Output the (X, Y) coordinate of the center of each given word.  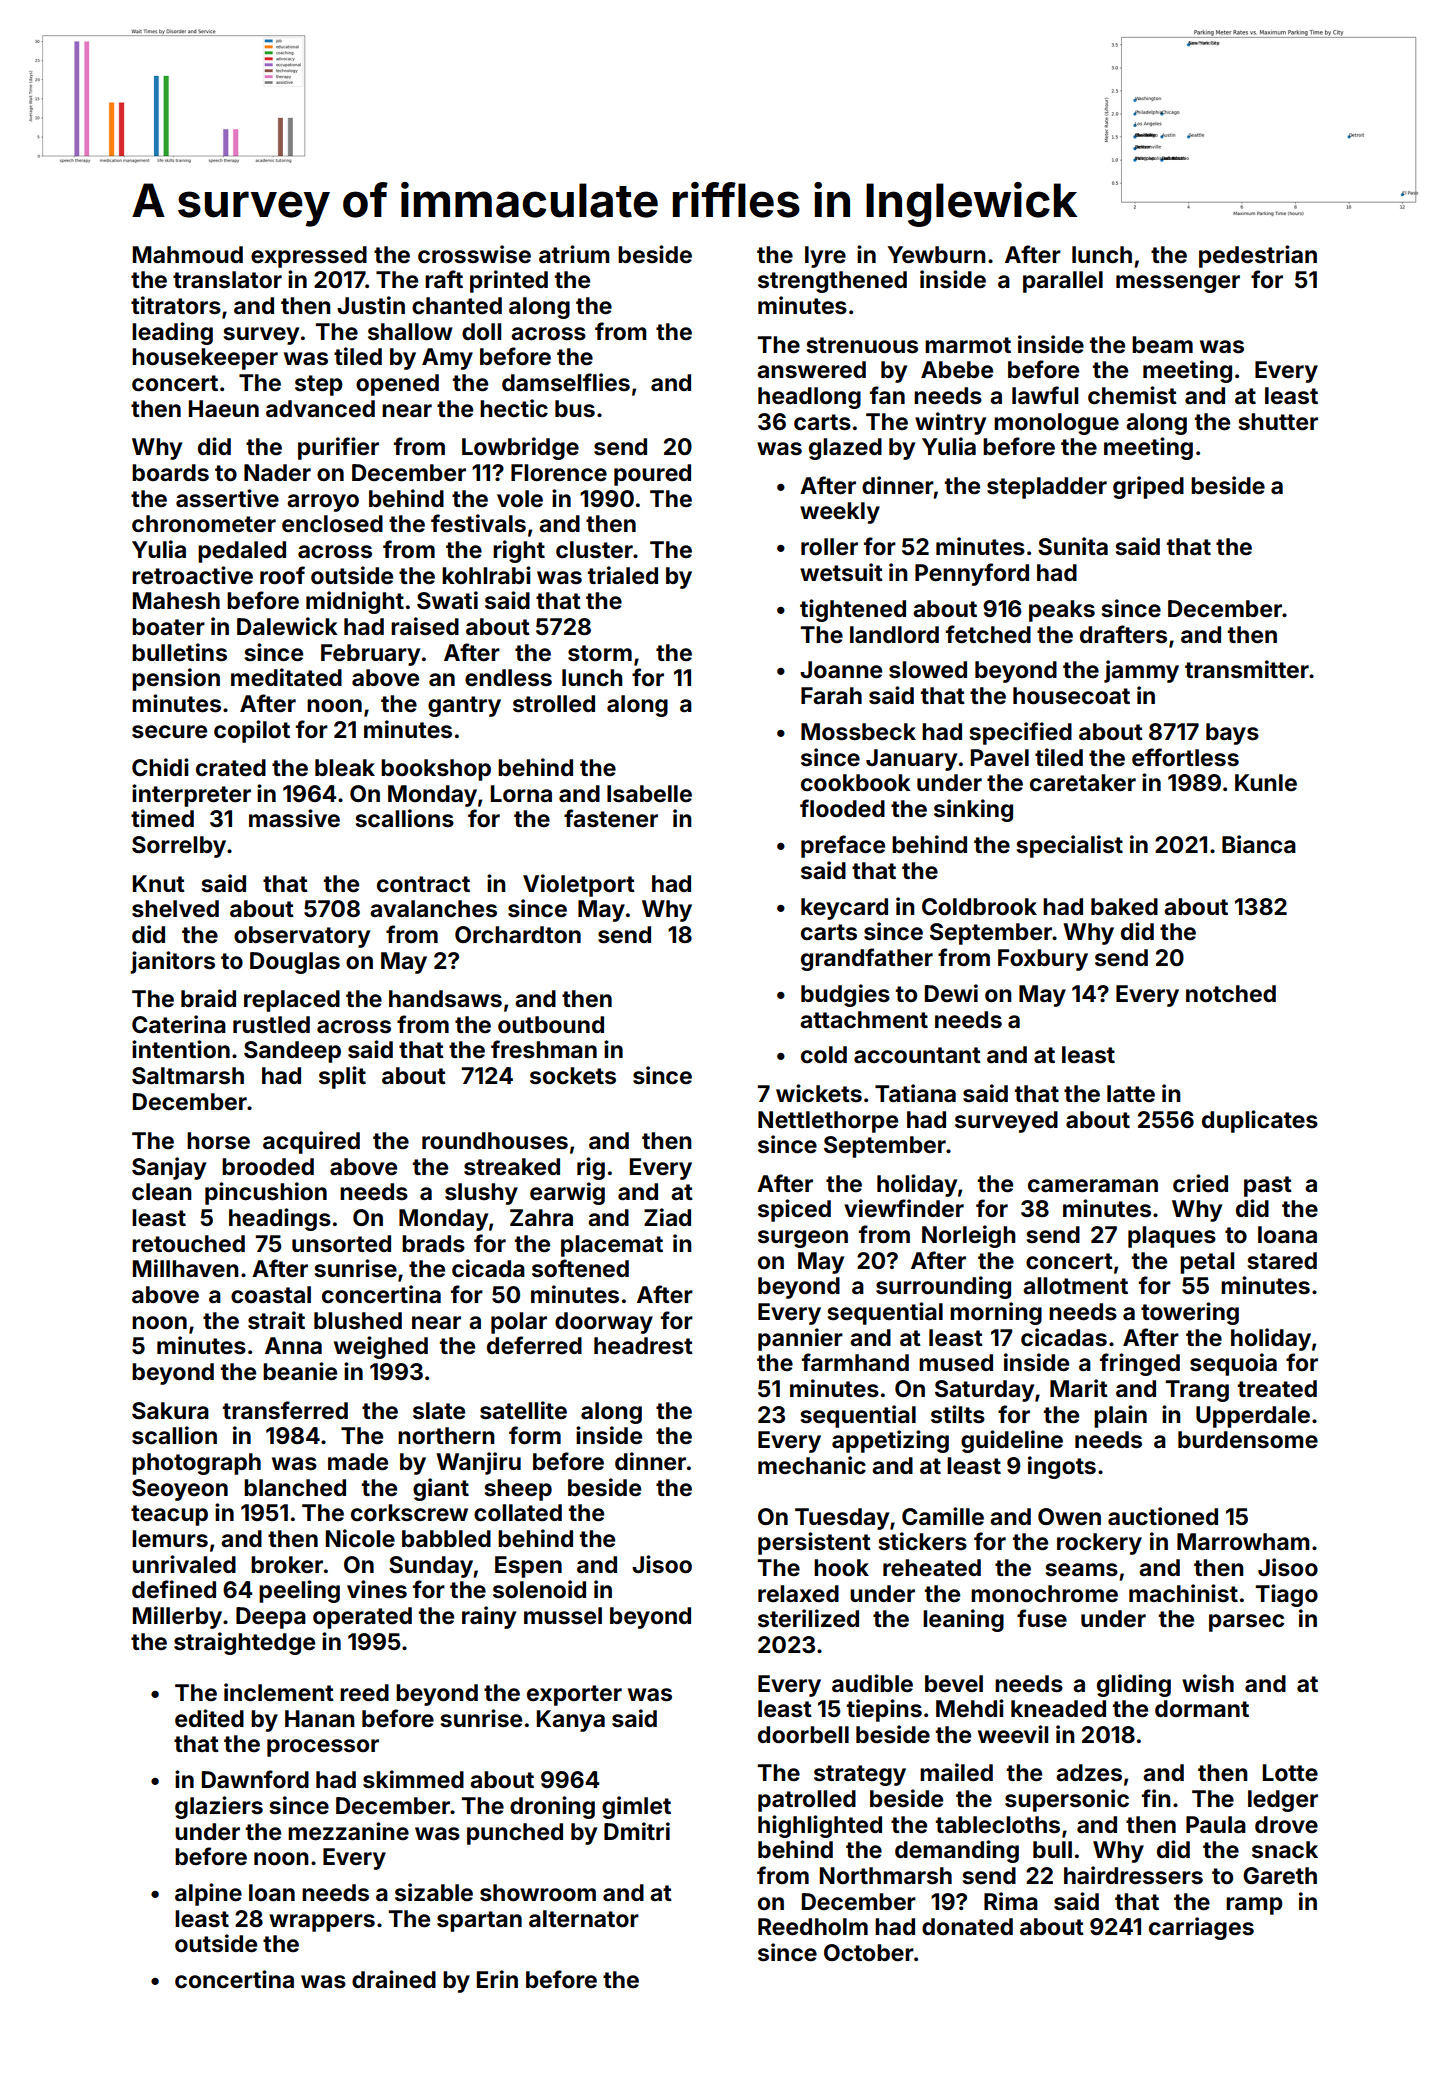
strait (276, 1320)
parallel (1063, 282)
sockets (573, 1076)
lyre (825, 257)
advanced (320, 409)
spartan (479, 1921)
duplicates (1260, 1121)
